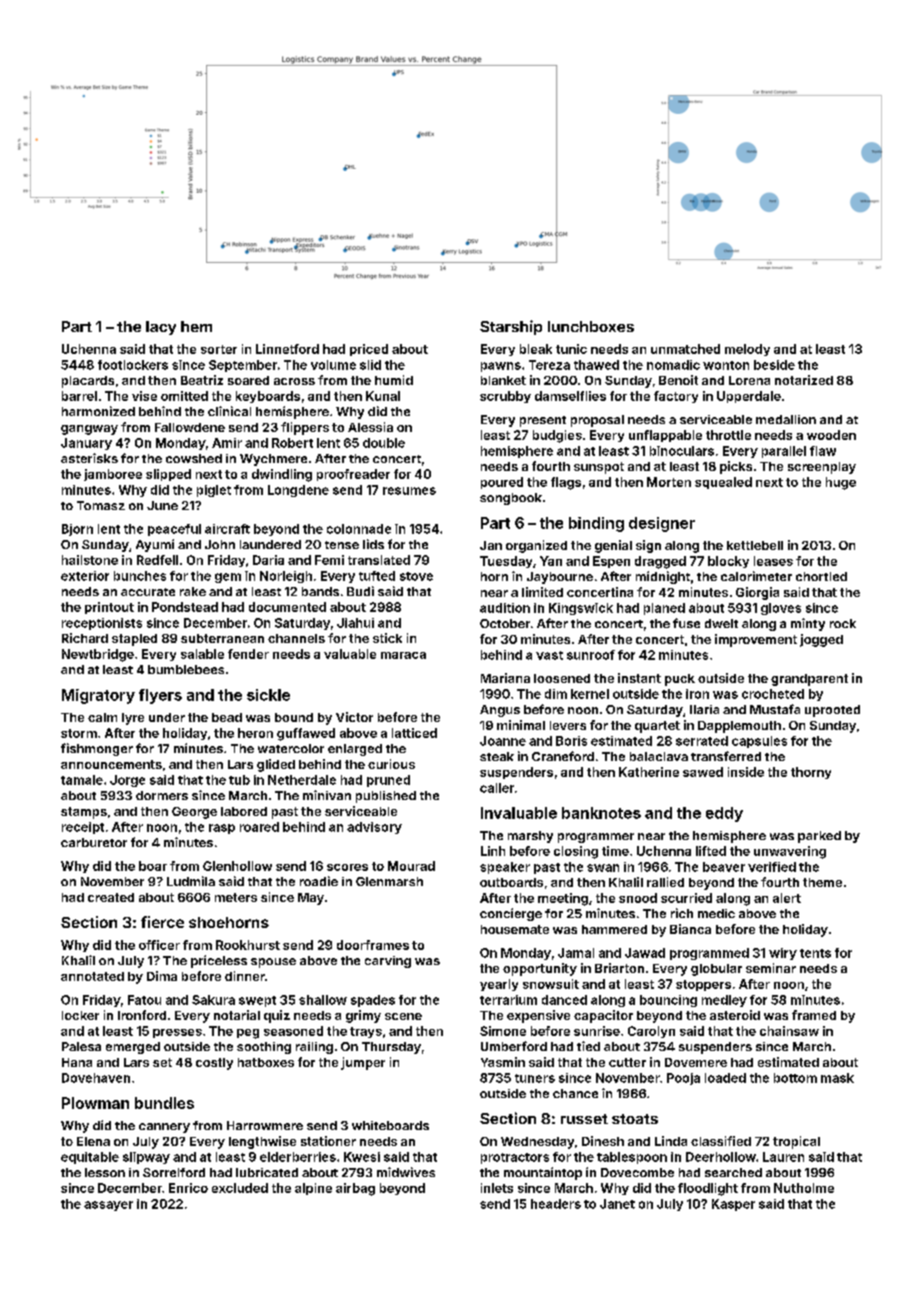 The width and height of the screenshot is (924, 1308). What do you see at coordinates (831, 435) in the screenshot?
I see `wooden` at bounding box center [831, 435].
